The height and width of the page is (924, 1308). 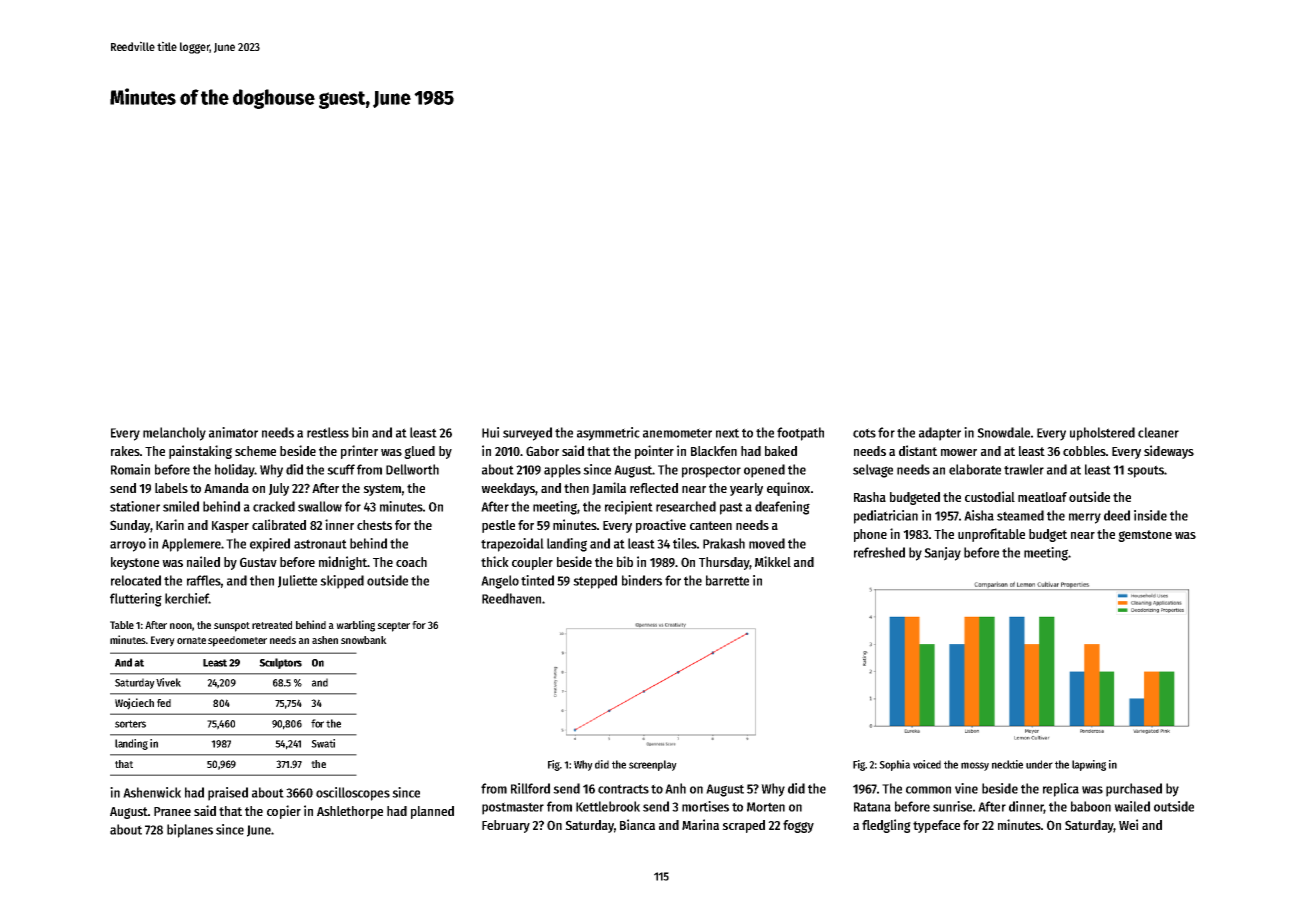 I want to click on skipped, so click(x=342, y=582).
